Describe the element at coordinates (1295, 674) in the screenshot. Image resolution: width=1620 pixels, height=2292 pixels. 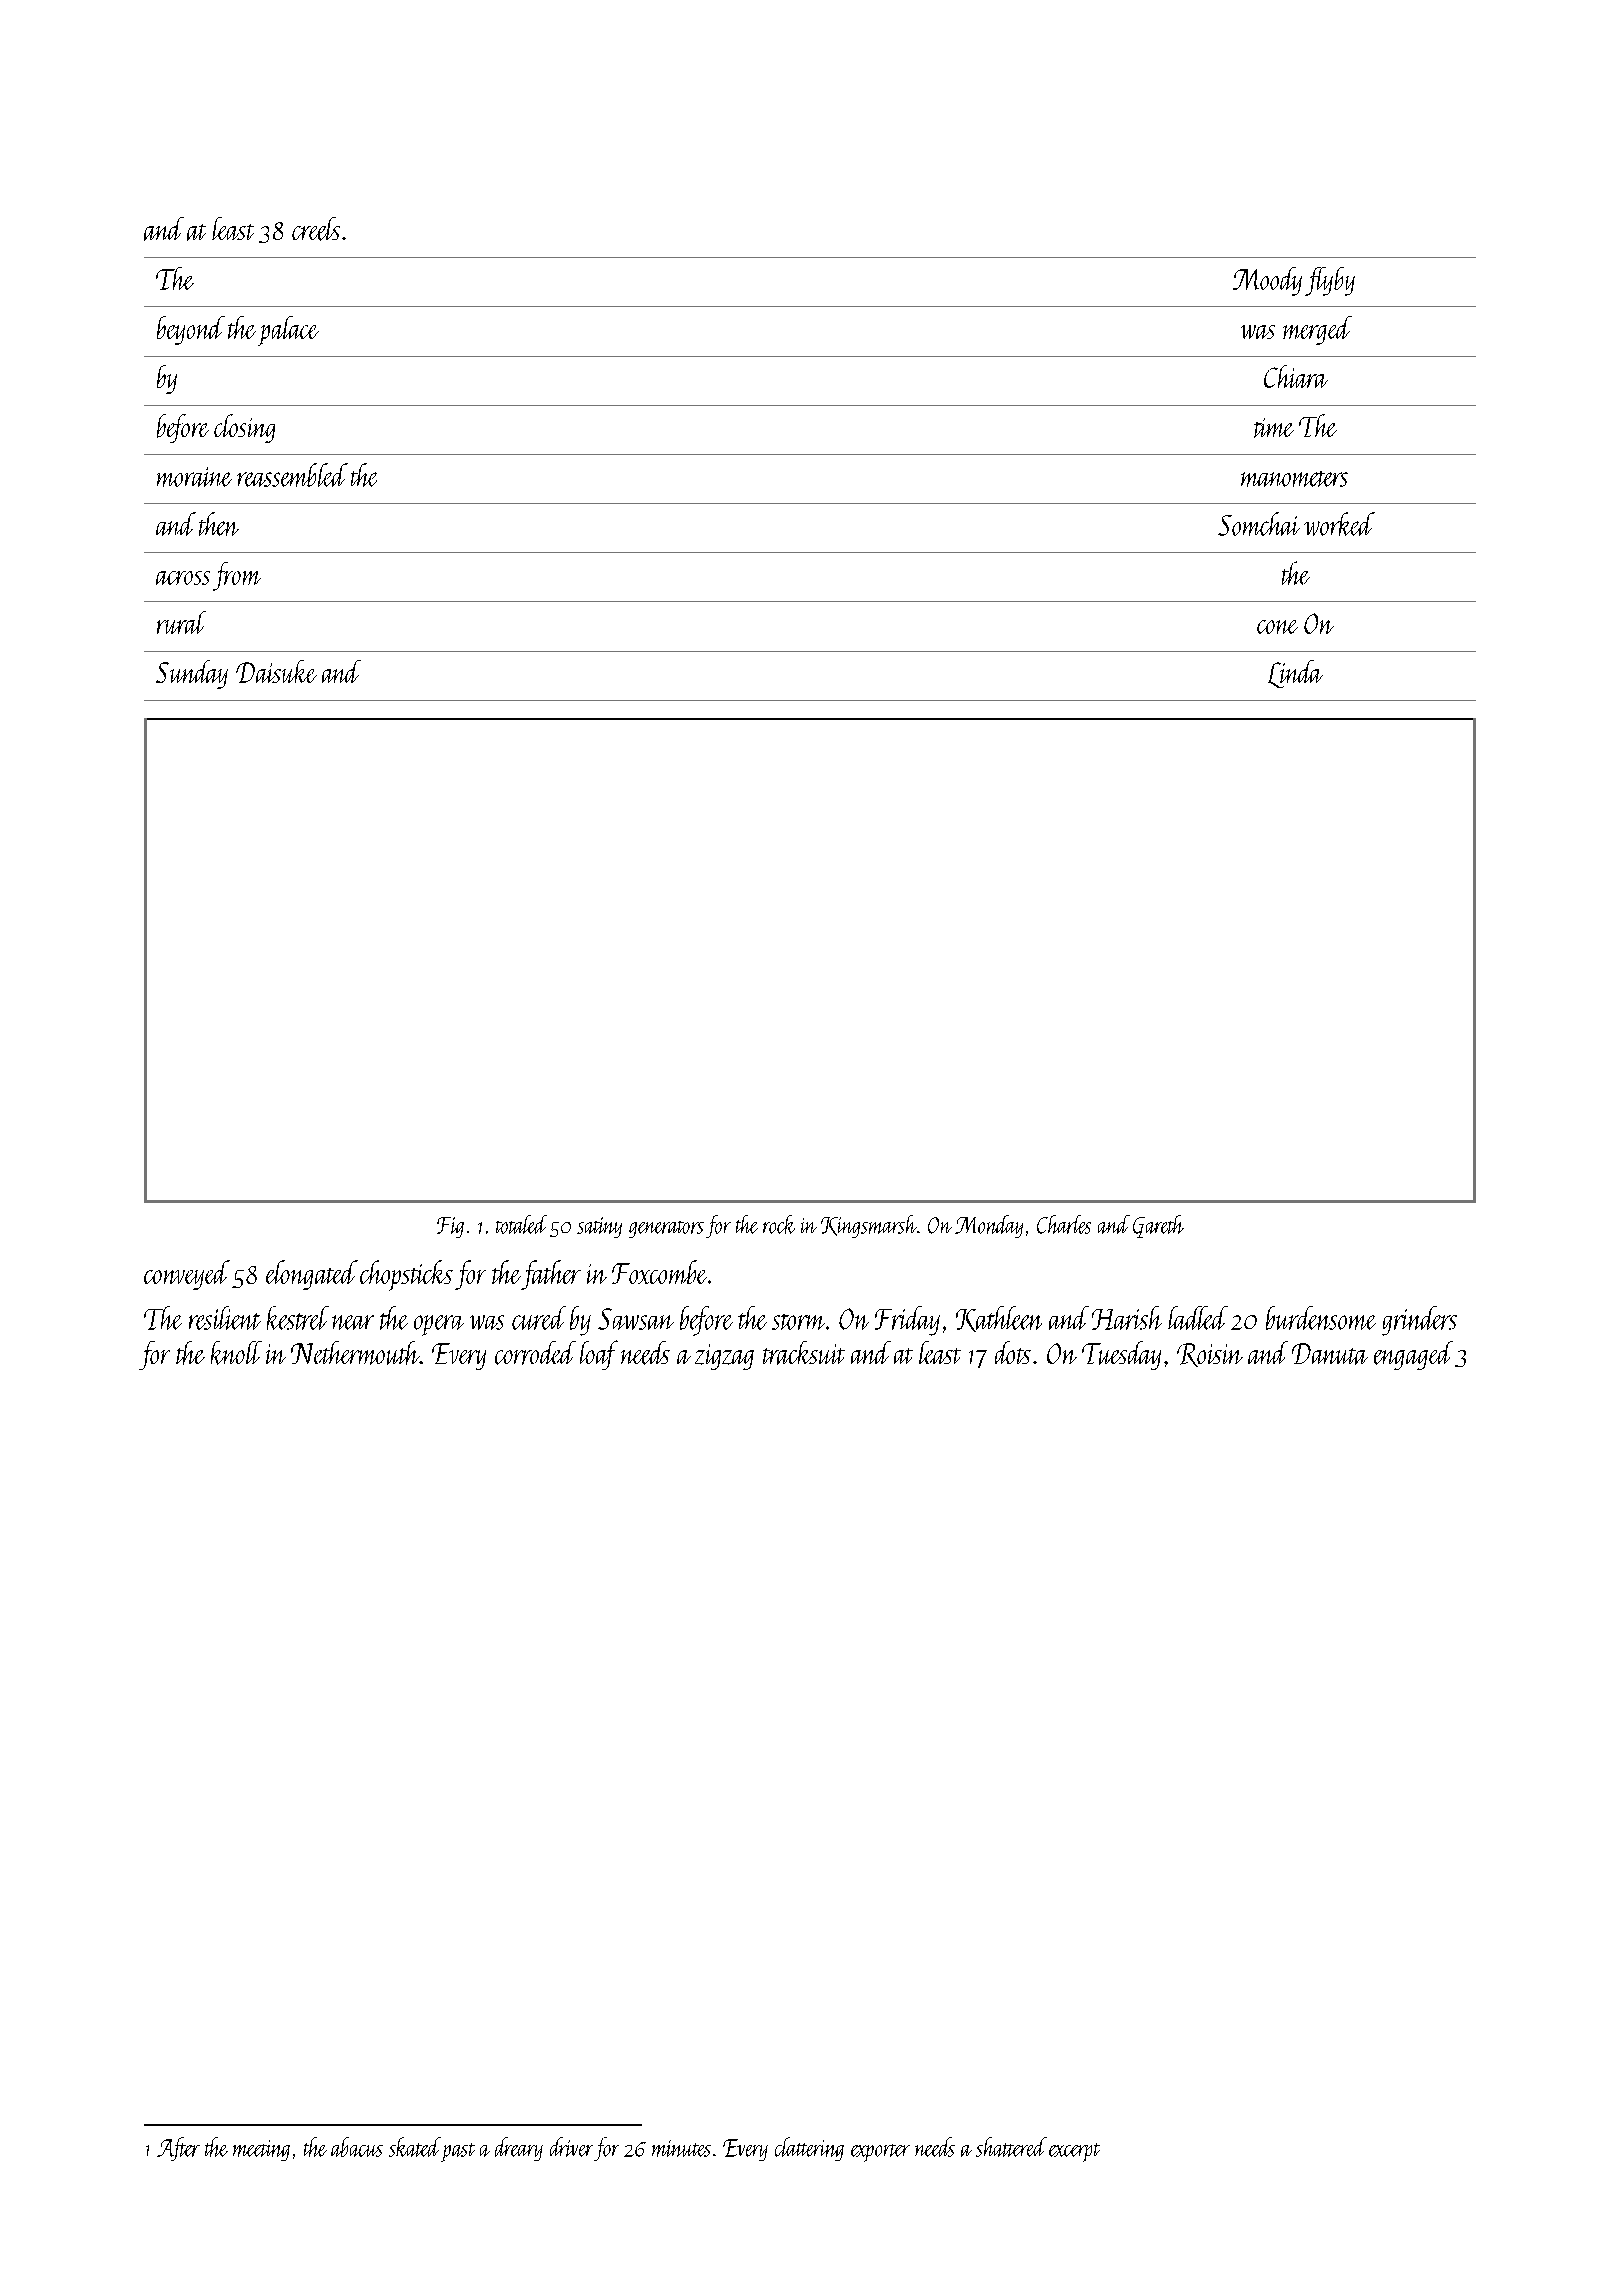
I see `Linda` at that location.
